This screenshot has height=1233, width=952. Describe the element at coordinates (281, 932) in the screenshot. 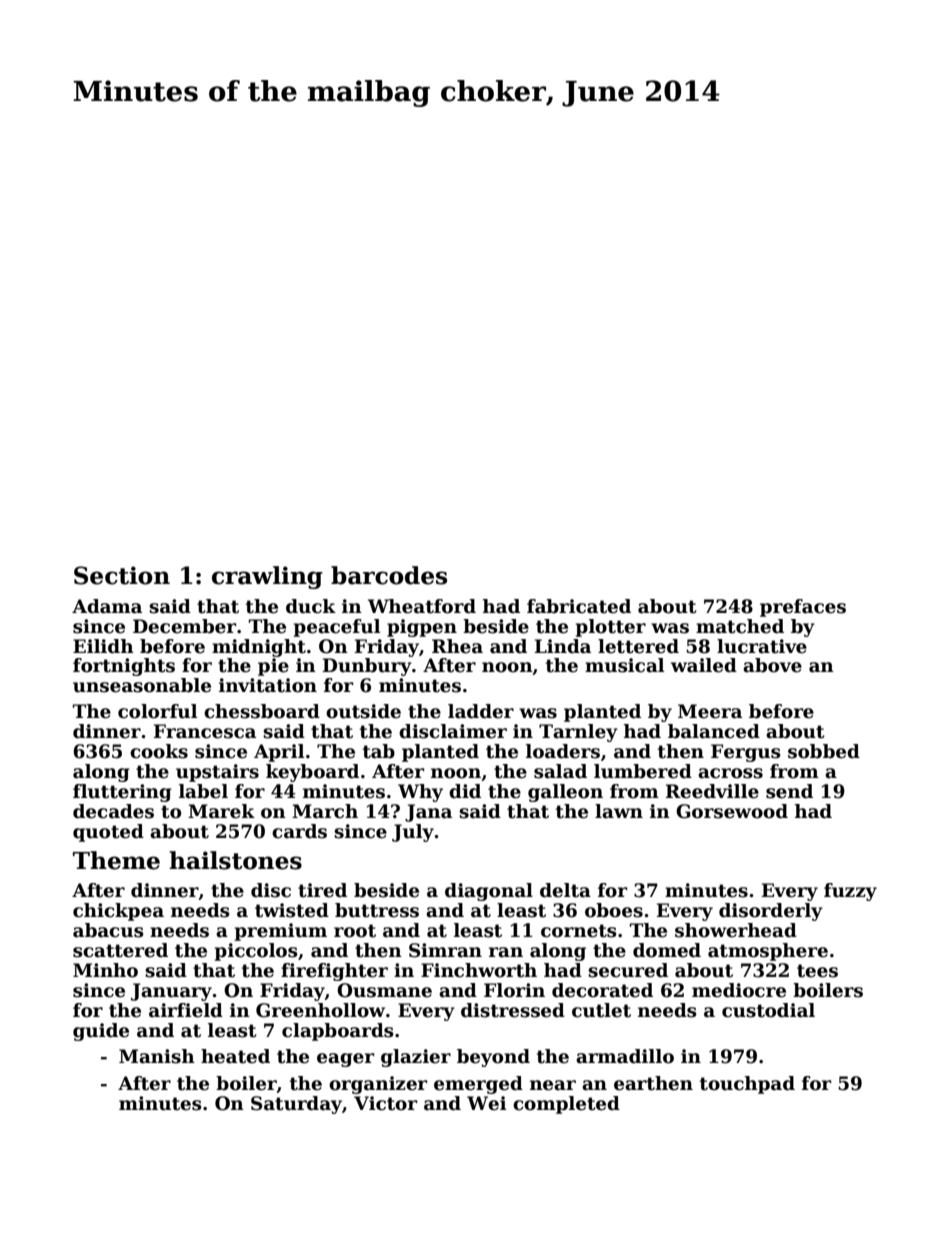

I see `premium` at that location.
